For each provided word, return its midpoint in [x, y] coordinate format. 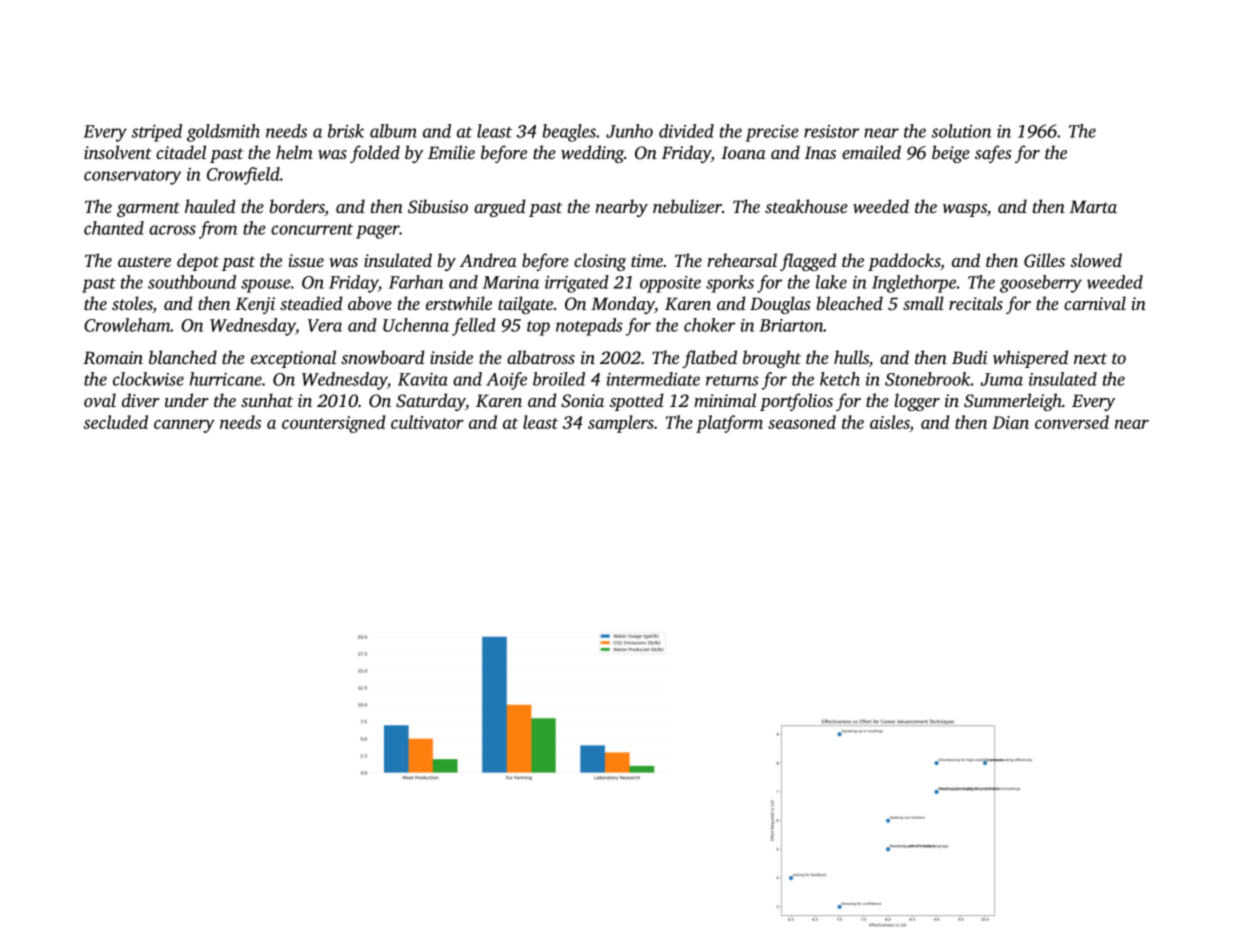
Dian [1010, 422]
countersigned [334, 424]
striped [157, 133]
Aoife [506, 381]
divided [686, 131]
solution [961, 131]
